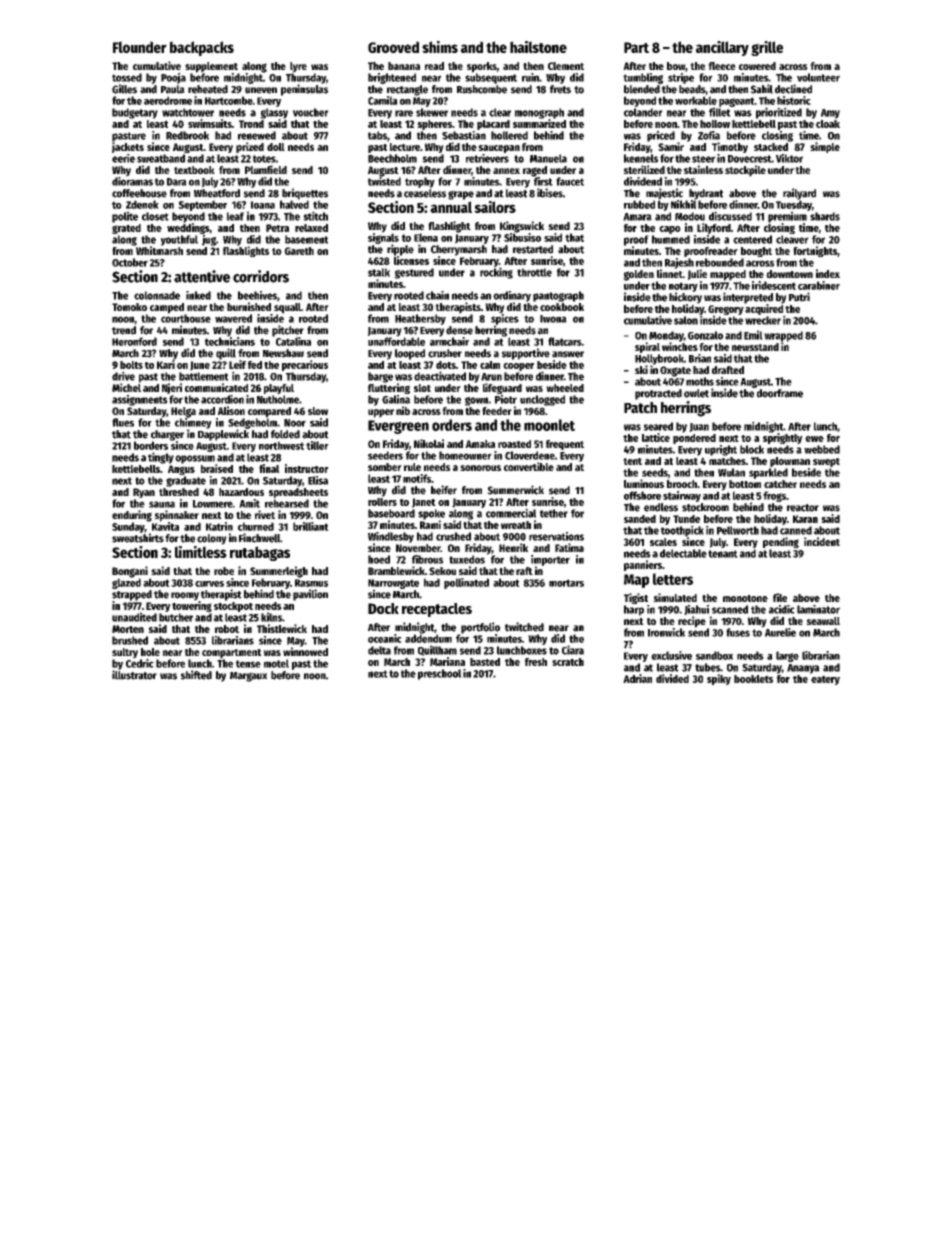  Describe the element at coordinates (671, 239) in the page. I see `hummed` at that location.
